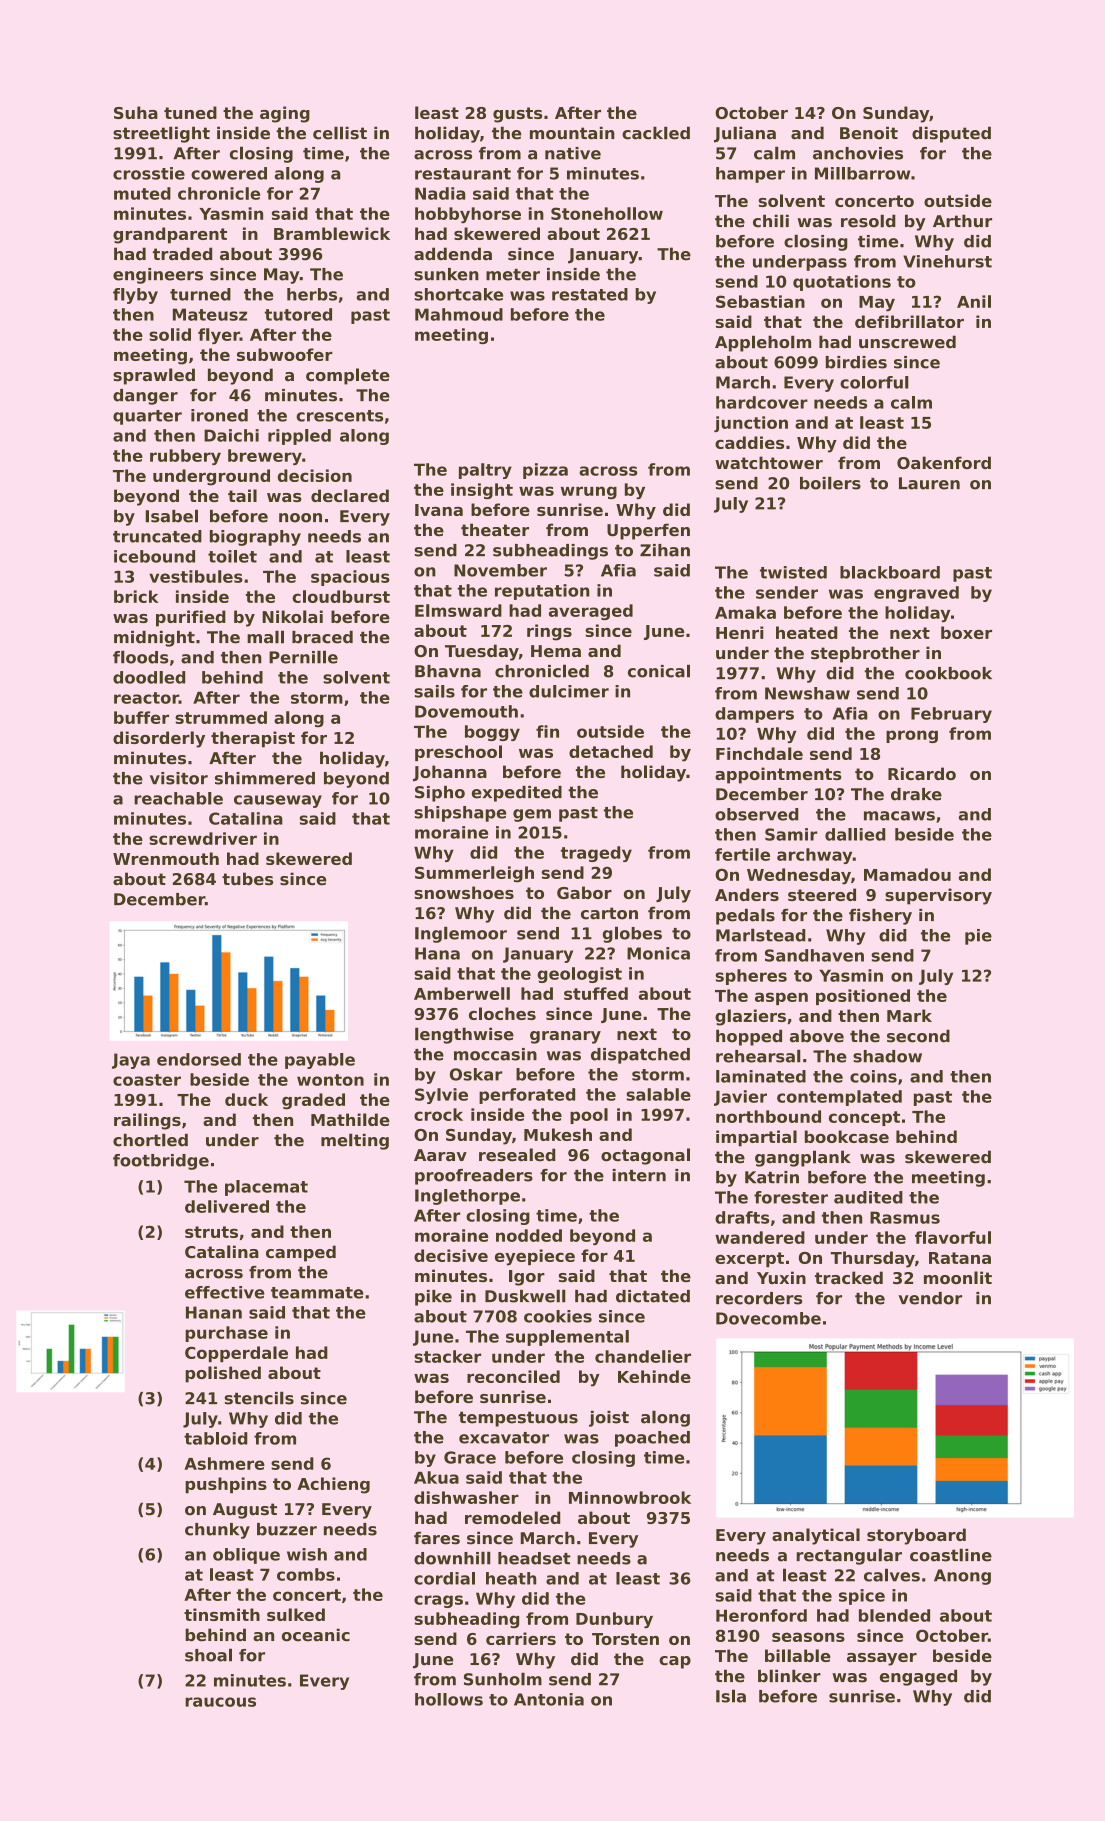 The width and height of the screenshot is (1105, 1821). I want to click on meter, so click(513, 275).
